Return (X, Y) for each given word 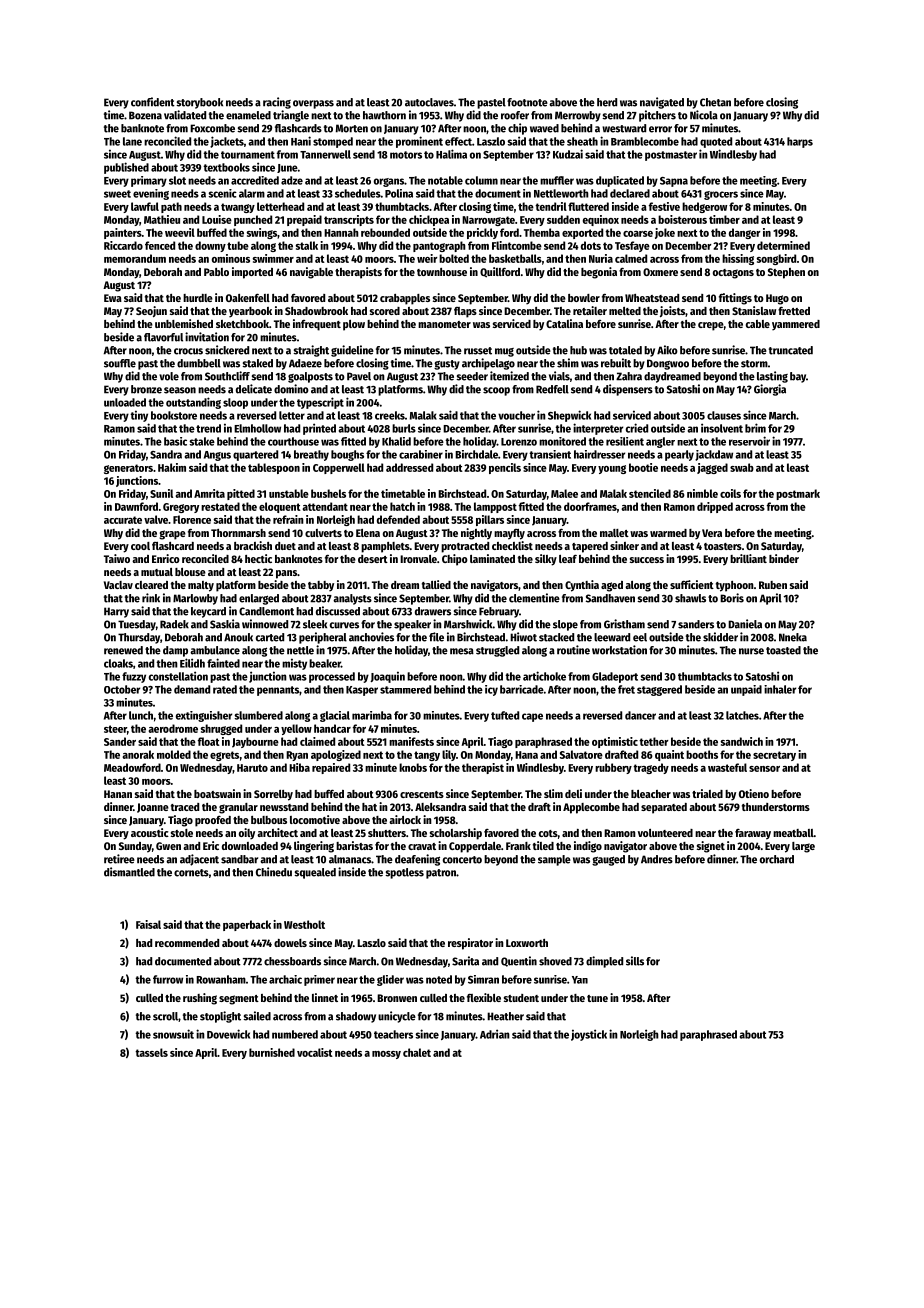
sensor (764, 769)
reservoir (749, 441)
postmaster (671, 156)
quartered (255, 455)
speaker (412, 625)
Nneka (793, 637)
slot (177, 180)
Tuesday (137, 625)
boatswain (217, 793)
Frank (518, 846)
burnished (272, 1052)
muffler (557, 180)
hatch (402, 506)
